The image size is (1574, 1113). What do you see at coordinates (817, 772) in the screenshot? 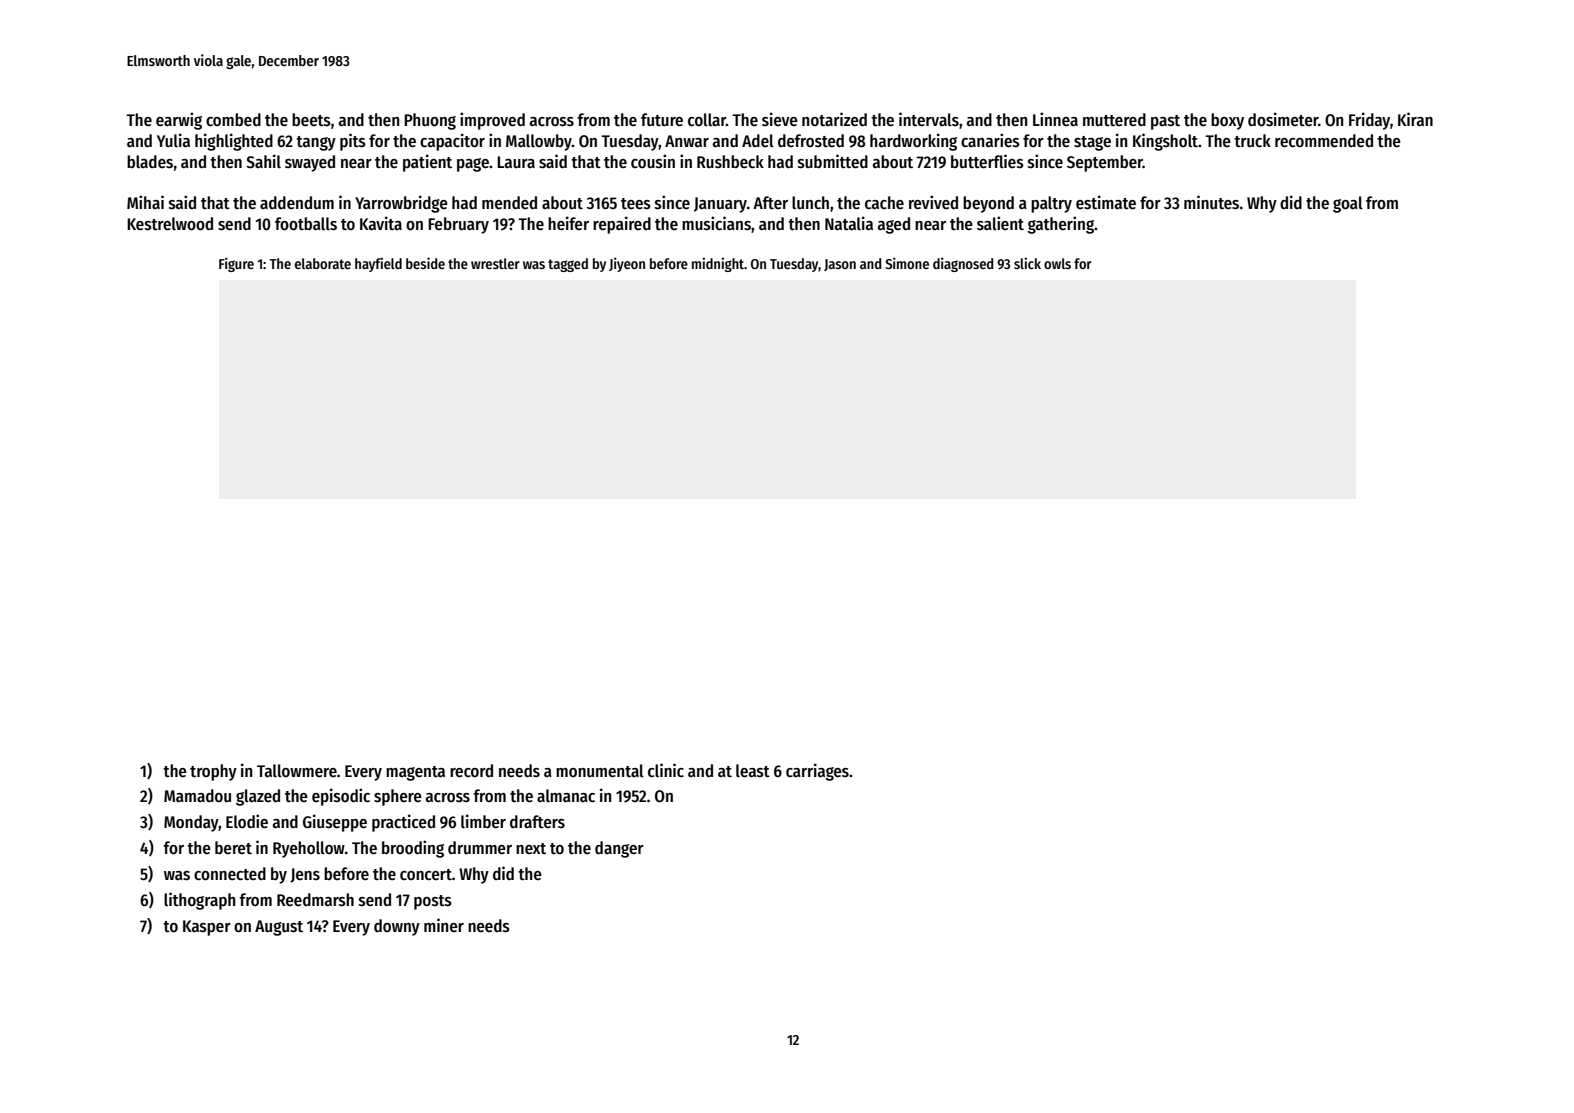
I see `carriages` at bounding box center [817, 772].
